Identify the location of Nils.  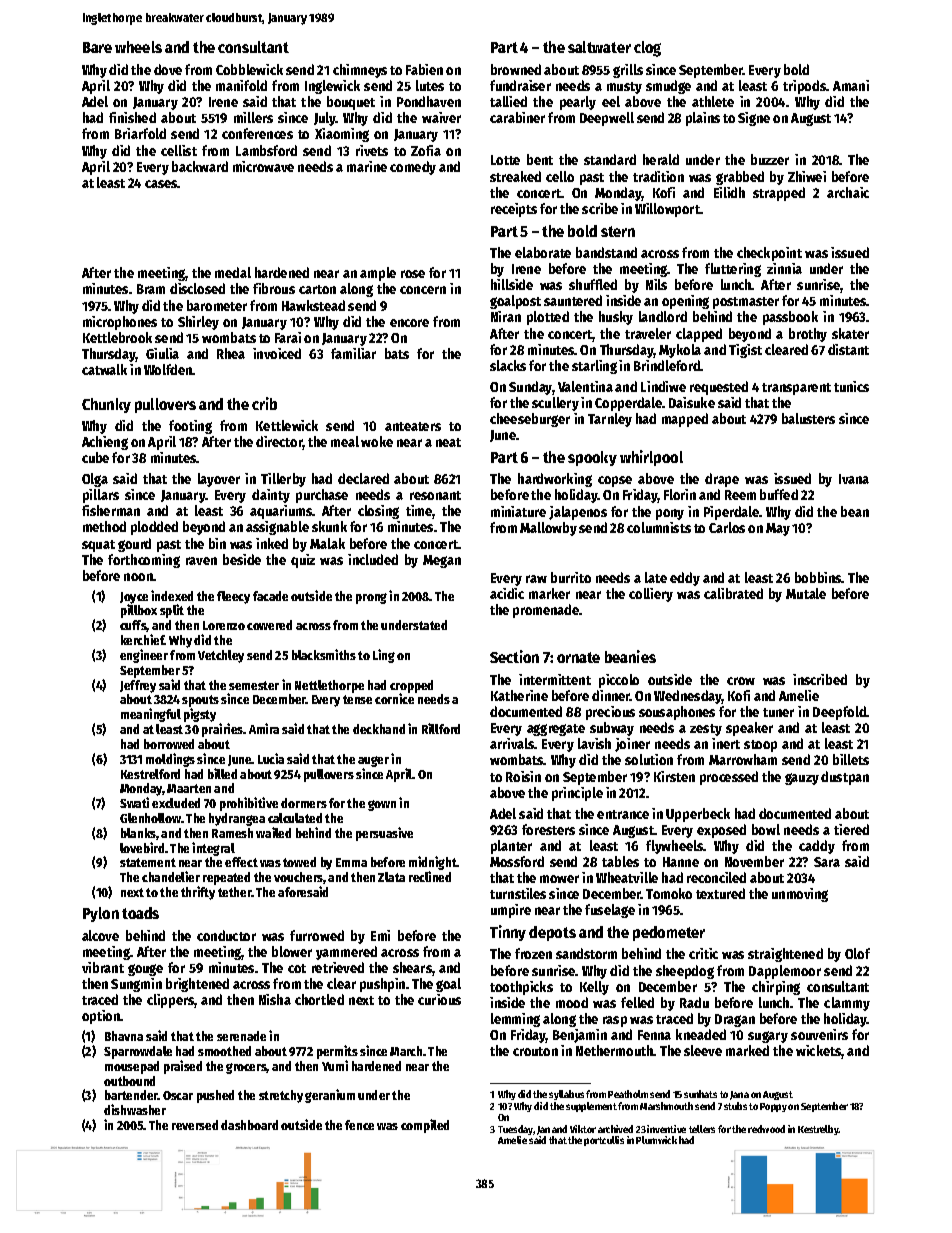
(656, 284).
